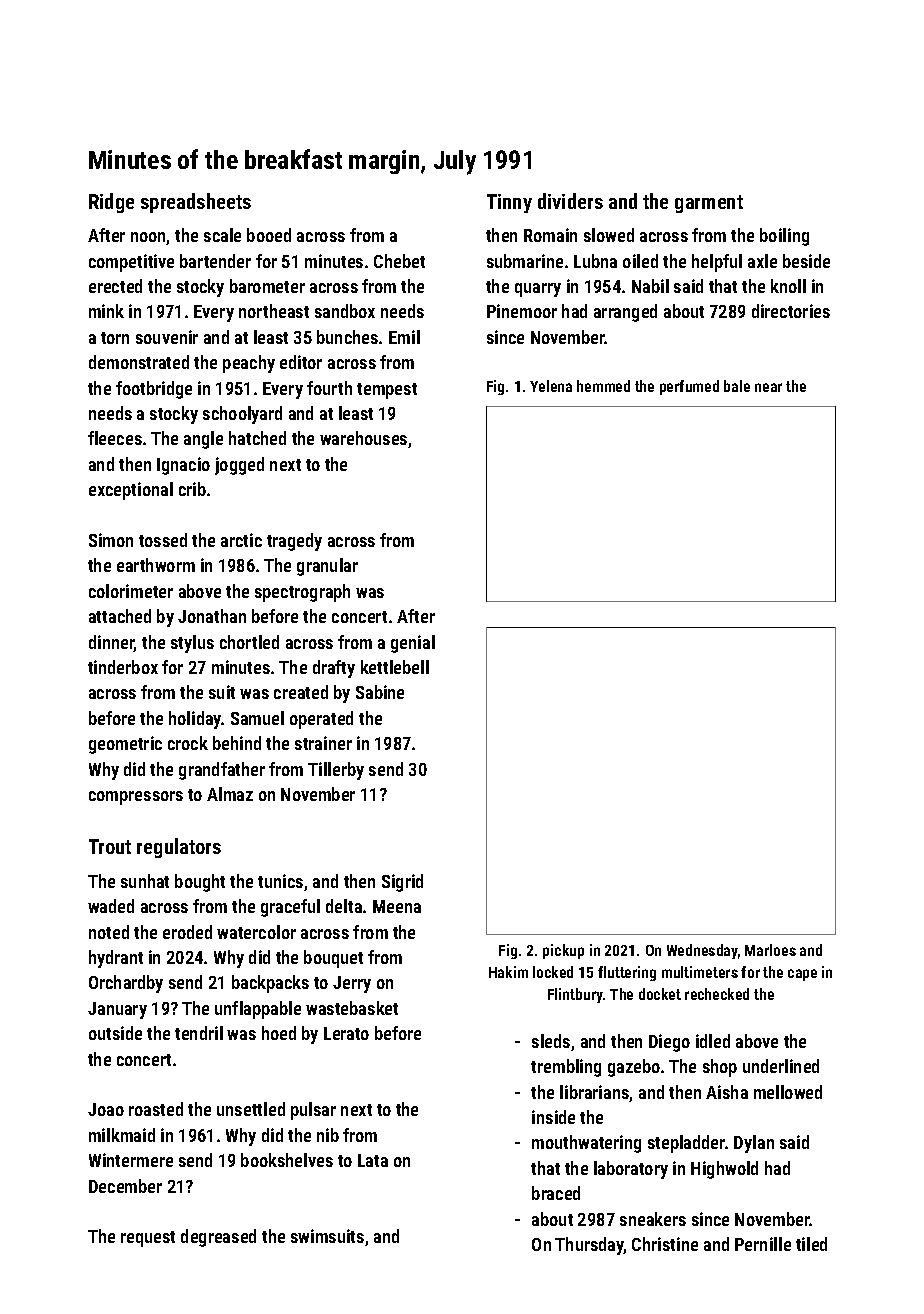  What do you see at coordinates (788, 1092) in the image?
I see `mellowed` at bounding box center [788, 1092].
